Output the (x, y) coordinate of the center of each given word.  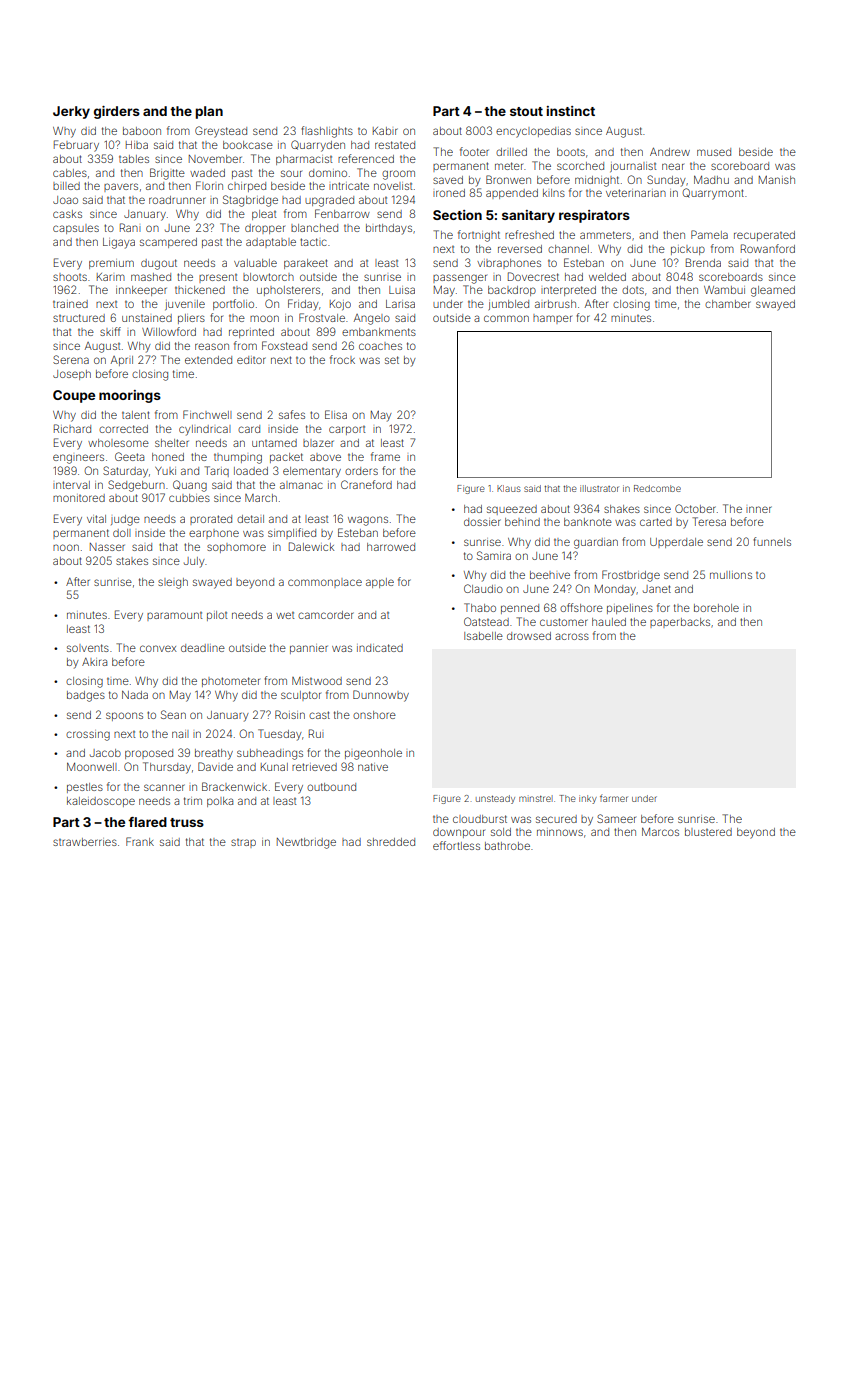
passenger (460, 279)
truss (187, 822)
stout (526, 111)
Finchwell (207, 414)
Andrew (670, 152)
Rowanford (768, 248)
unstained (147, 318)
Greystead (221, 132)
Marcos (660, 832)
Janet (657, 589)
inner (759, 509)
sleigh (173, 583)
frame (385, 456)
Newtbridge (306, 843)
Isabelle (483, 636)
